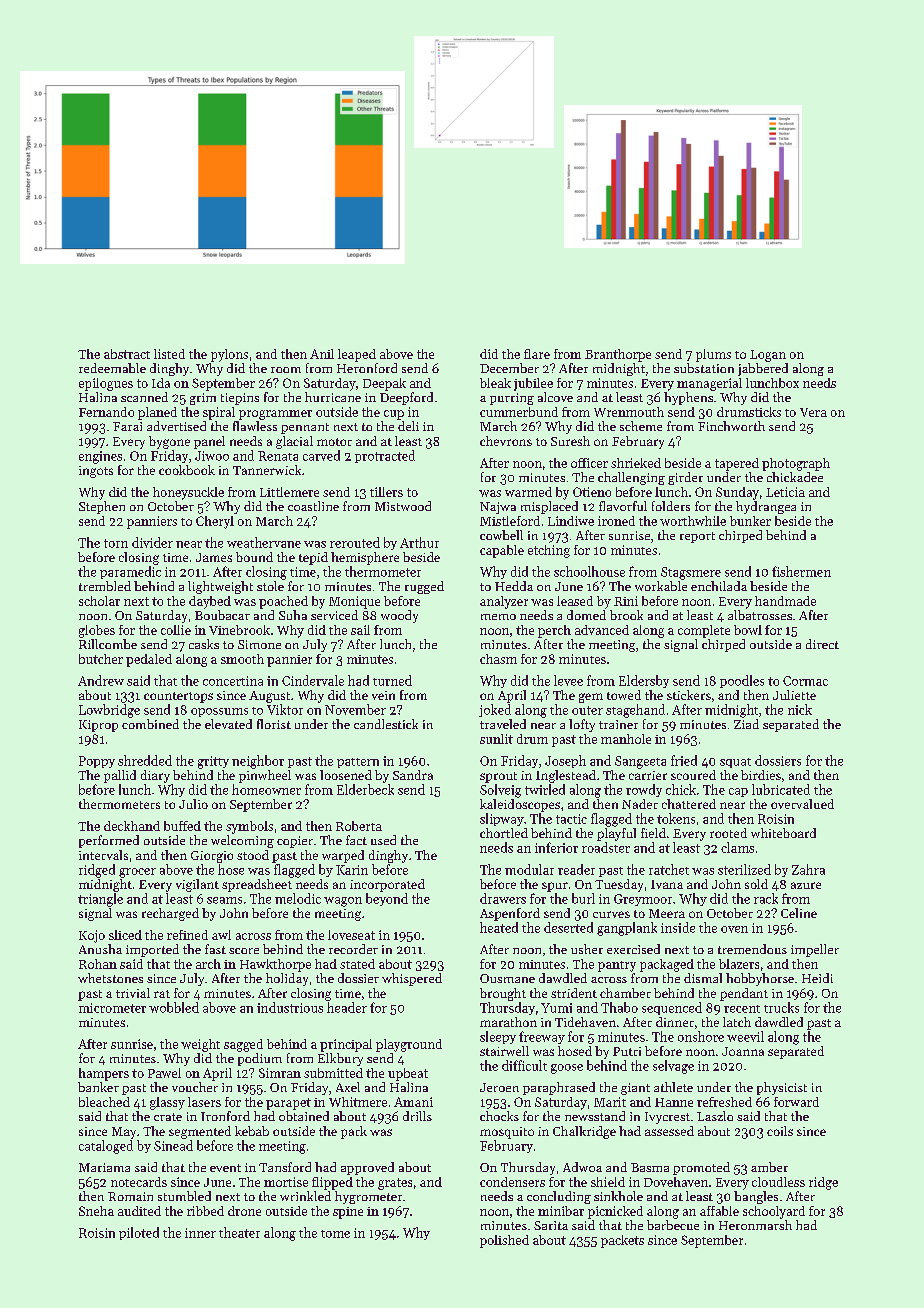  Describe the element at coordinates (750, 521) in the screenshot. I see `bunker` at that location.
